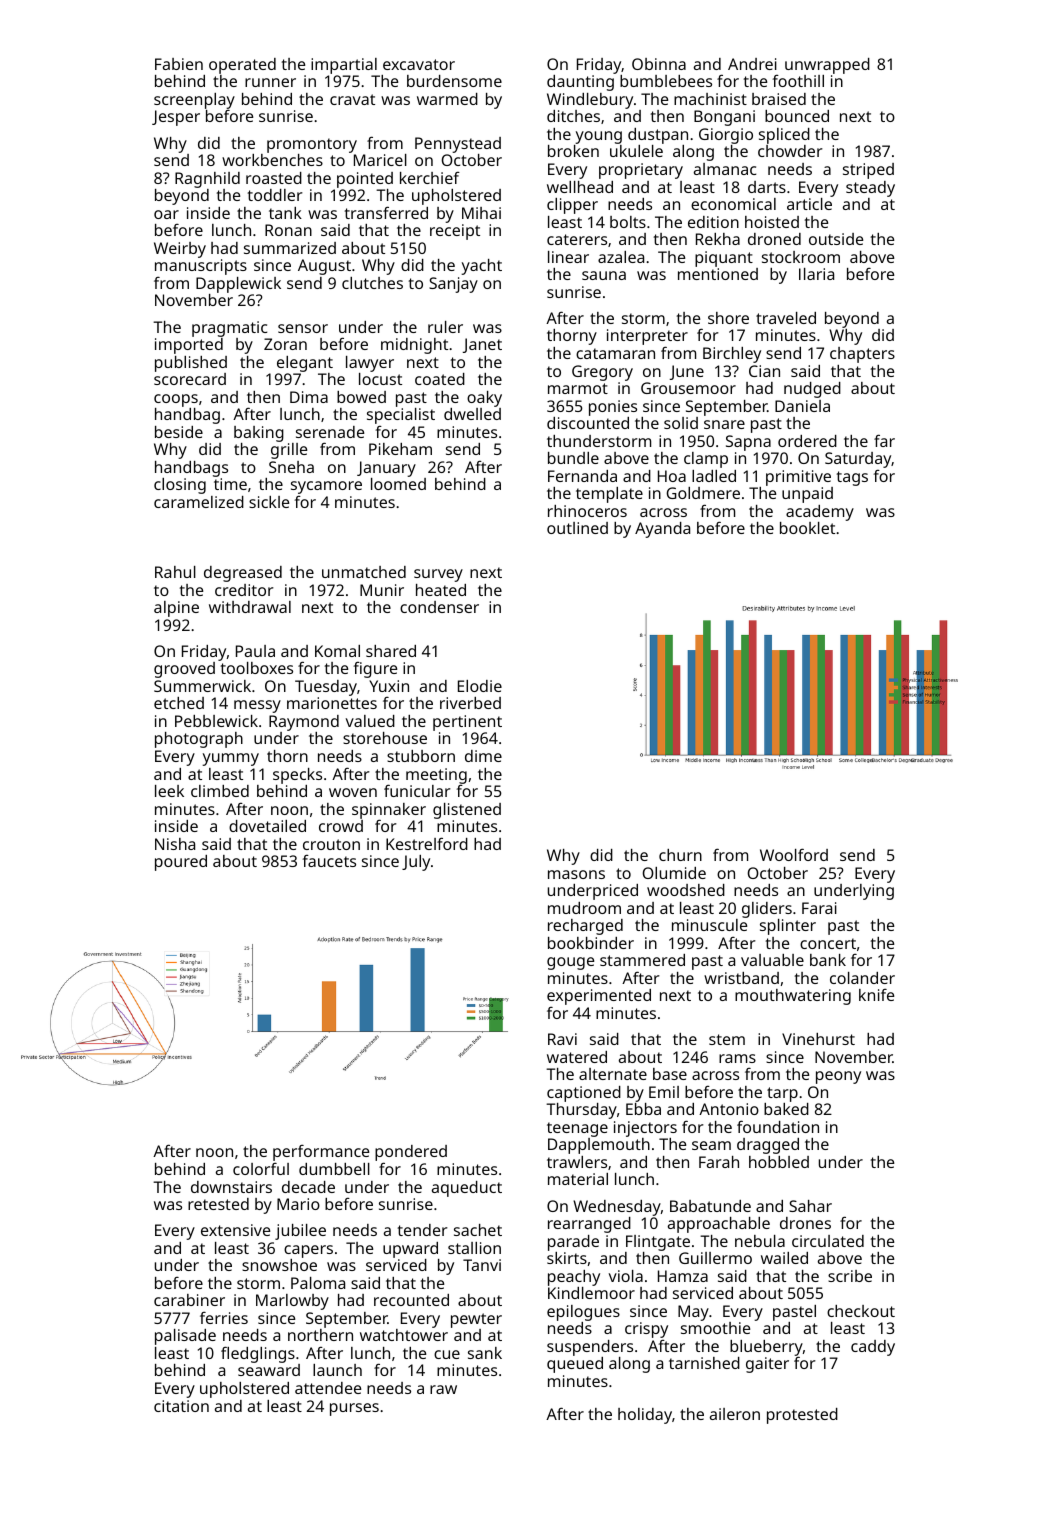 This image has width=1049, height=1519. Describe the element at coordinates (419, 64) in the image. I see `excavator` at that location.
